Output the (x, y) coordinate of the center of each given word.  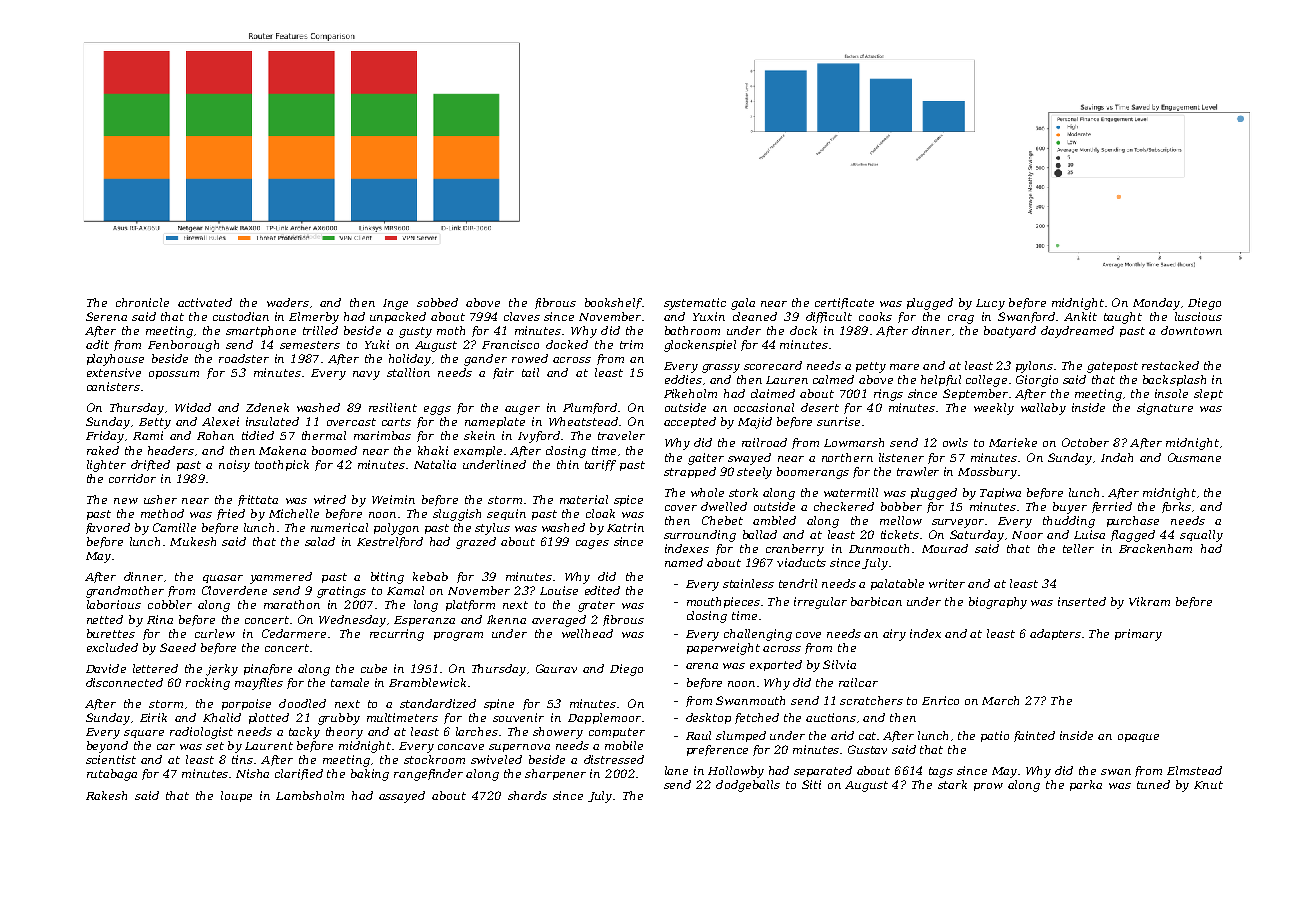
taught (1123, 318)
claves (522, 316)
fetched (757, 718)
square (144, 734)
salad (320, 541)
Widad (193, 407)
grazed (476, 543)
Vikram (1149, 601)
